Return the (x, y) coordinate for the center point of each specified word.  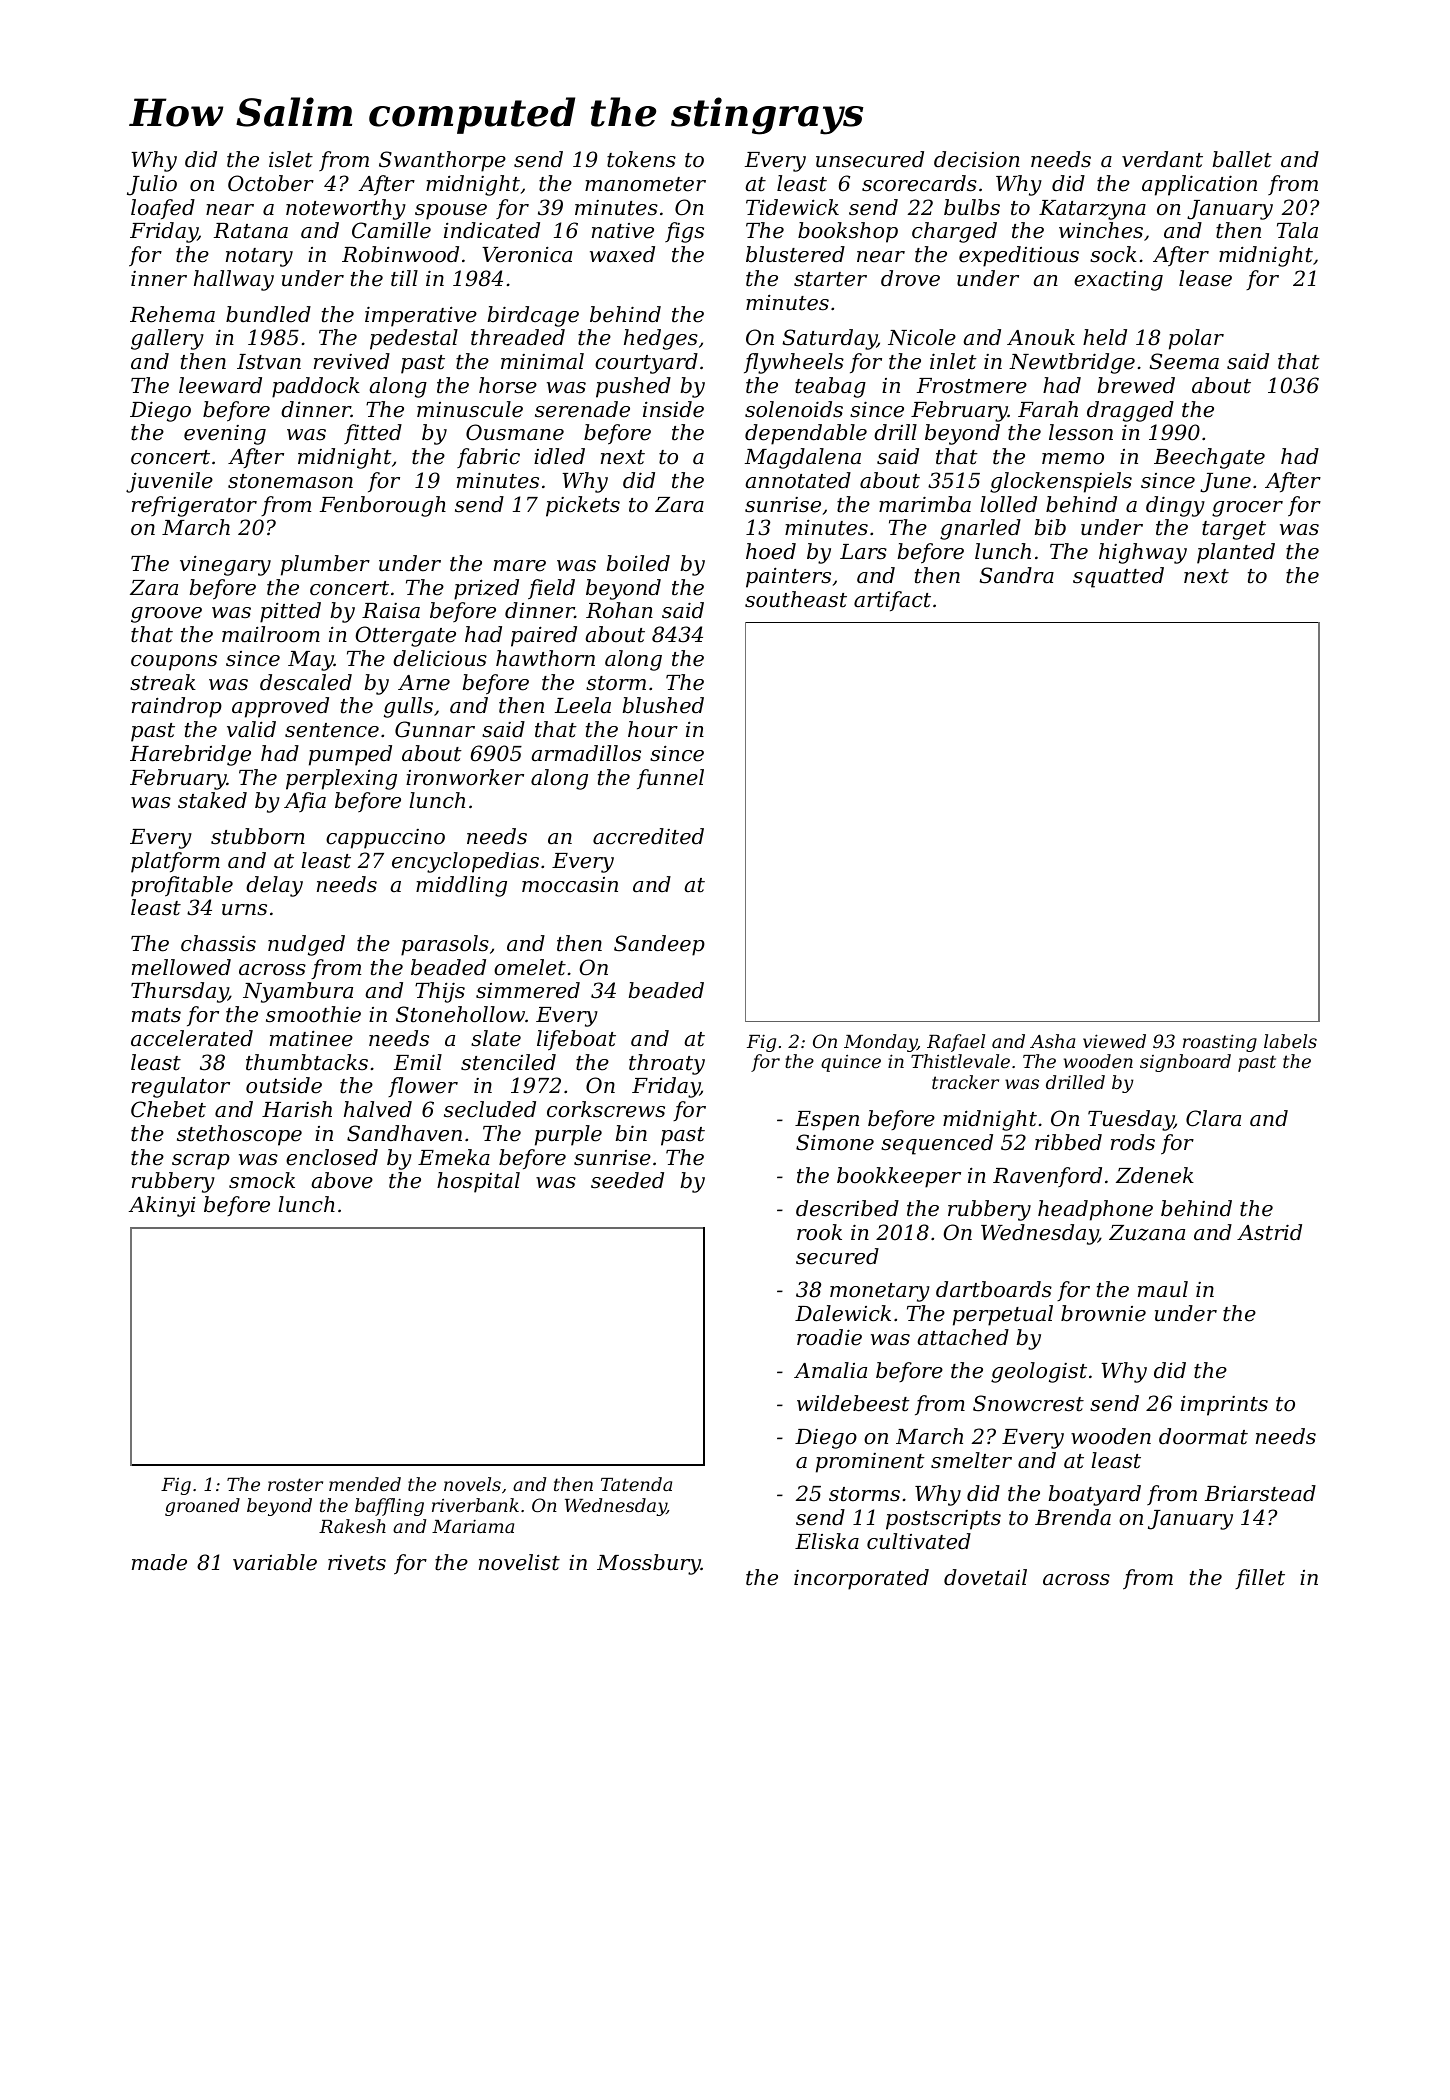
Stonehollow (460, 1014)
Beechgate (1209, 458)
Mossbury (649, 1564)
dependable (806, 434)
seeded (627, 1180)
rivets (357, 1563)
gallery (167, 339)
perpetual (1003, 1315)
